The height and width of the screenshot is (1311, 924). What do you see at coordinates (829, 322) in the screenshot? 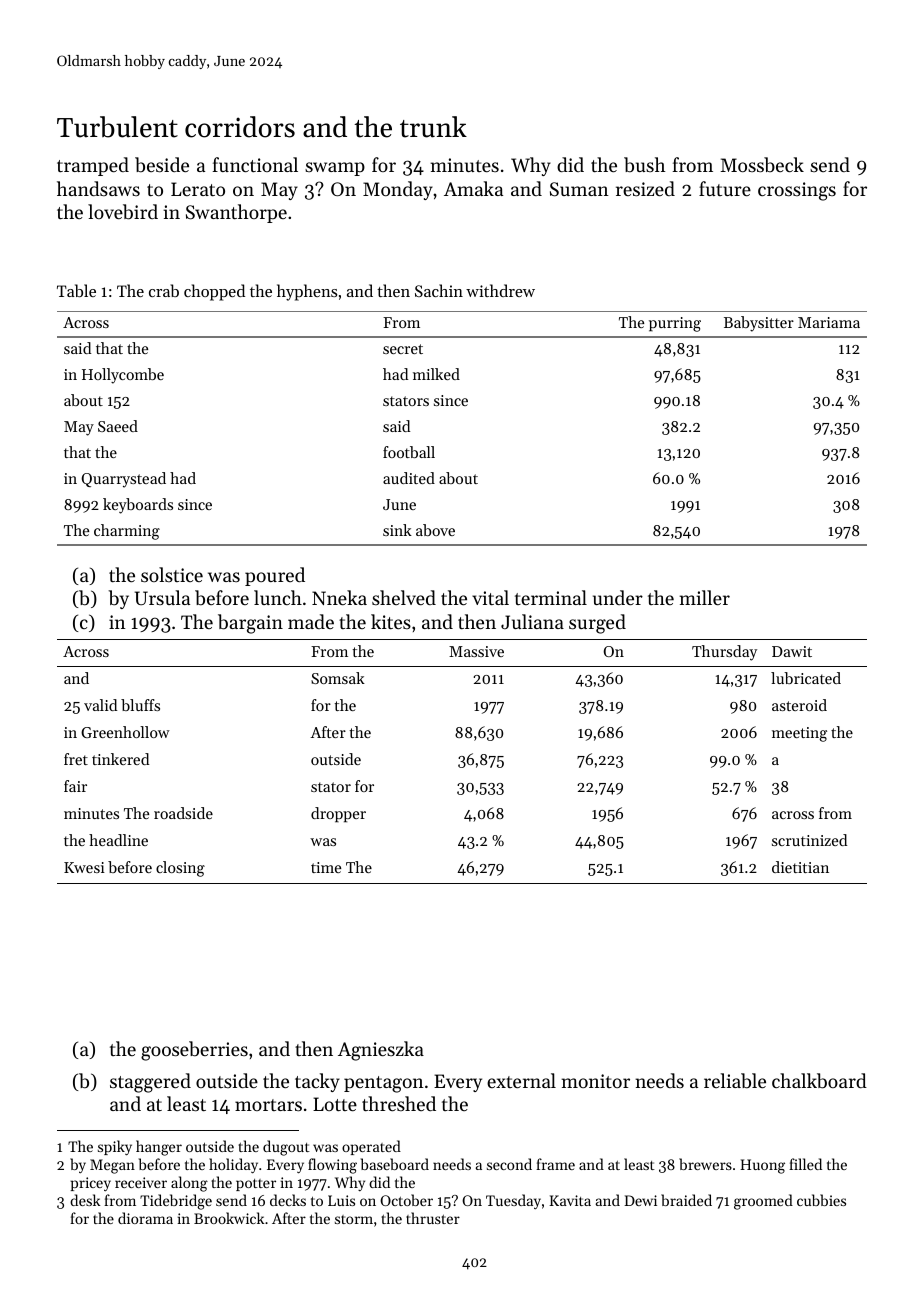
I see `Mariama` at bounding box center [829, 322].
